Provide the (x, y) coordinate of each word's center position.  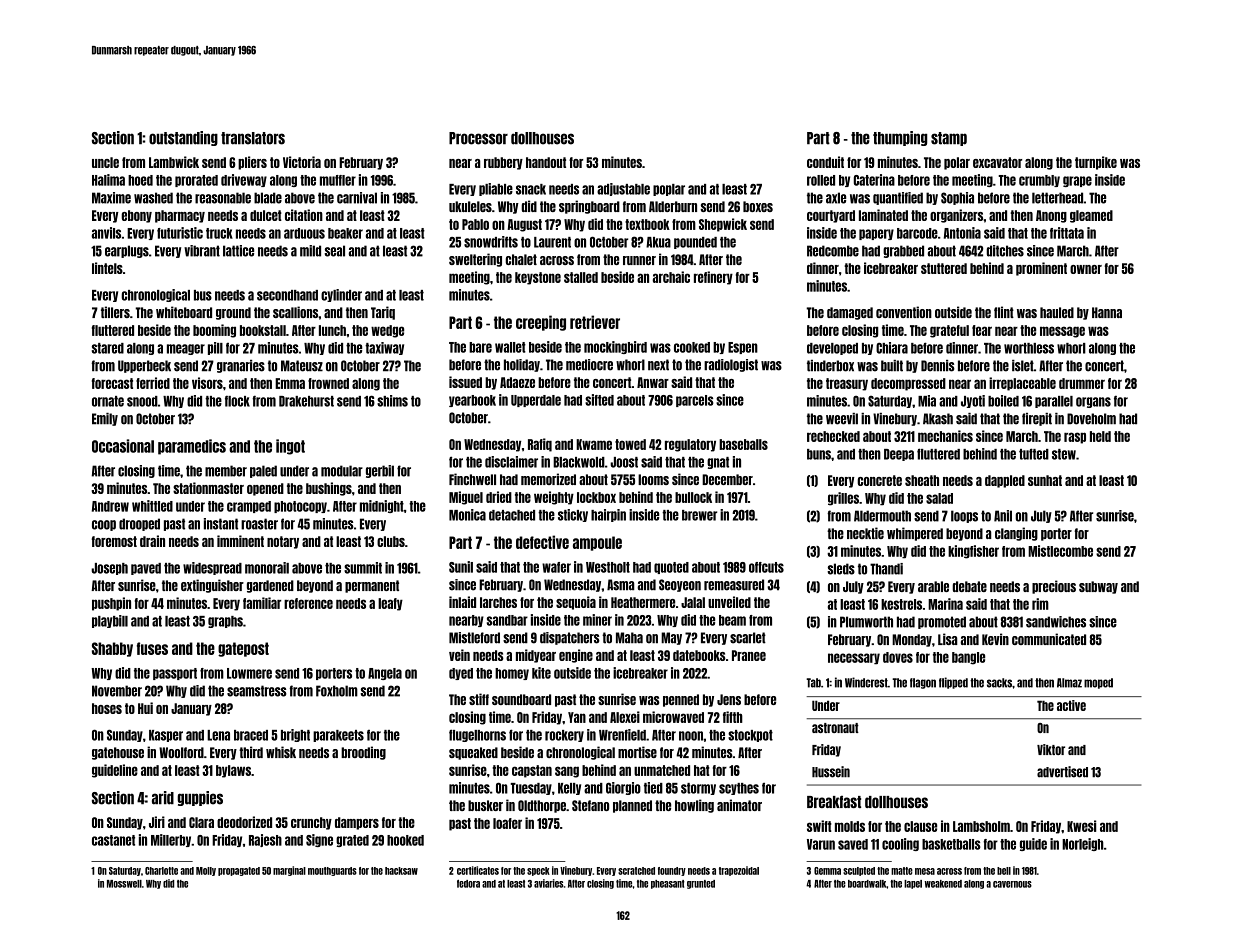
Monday (912, 640)
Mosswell (124, 884)
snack (531, 189)
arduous (304, 233)
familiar (262, 603)
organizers (956, 216)
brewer (699, 515)
